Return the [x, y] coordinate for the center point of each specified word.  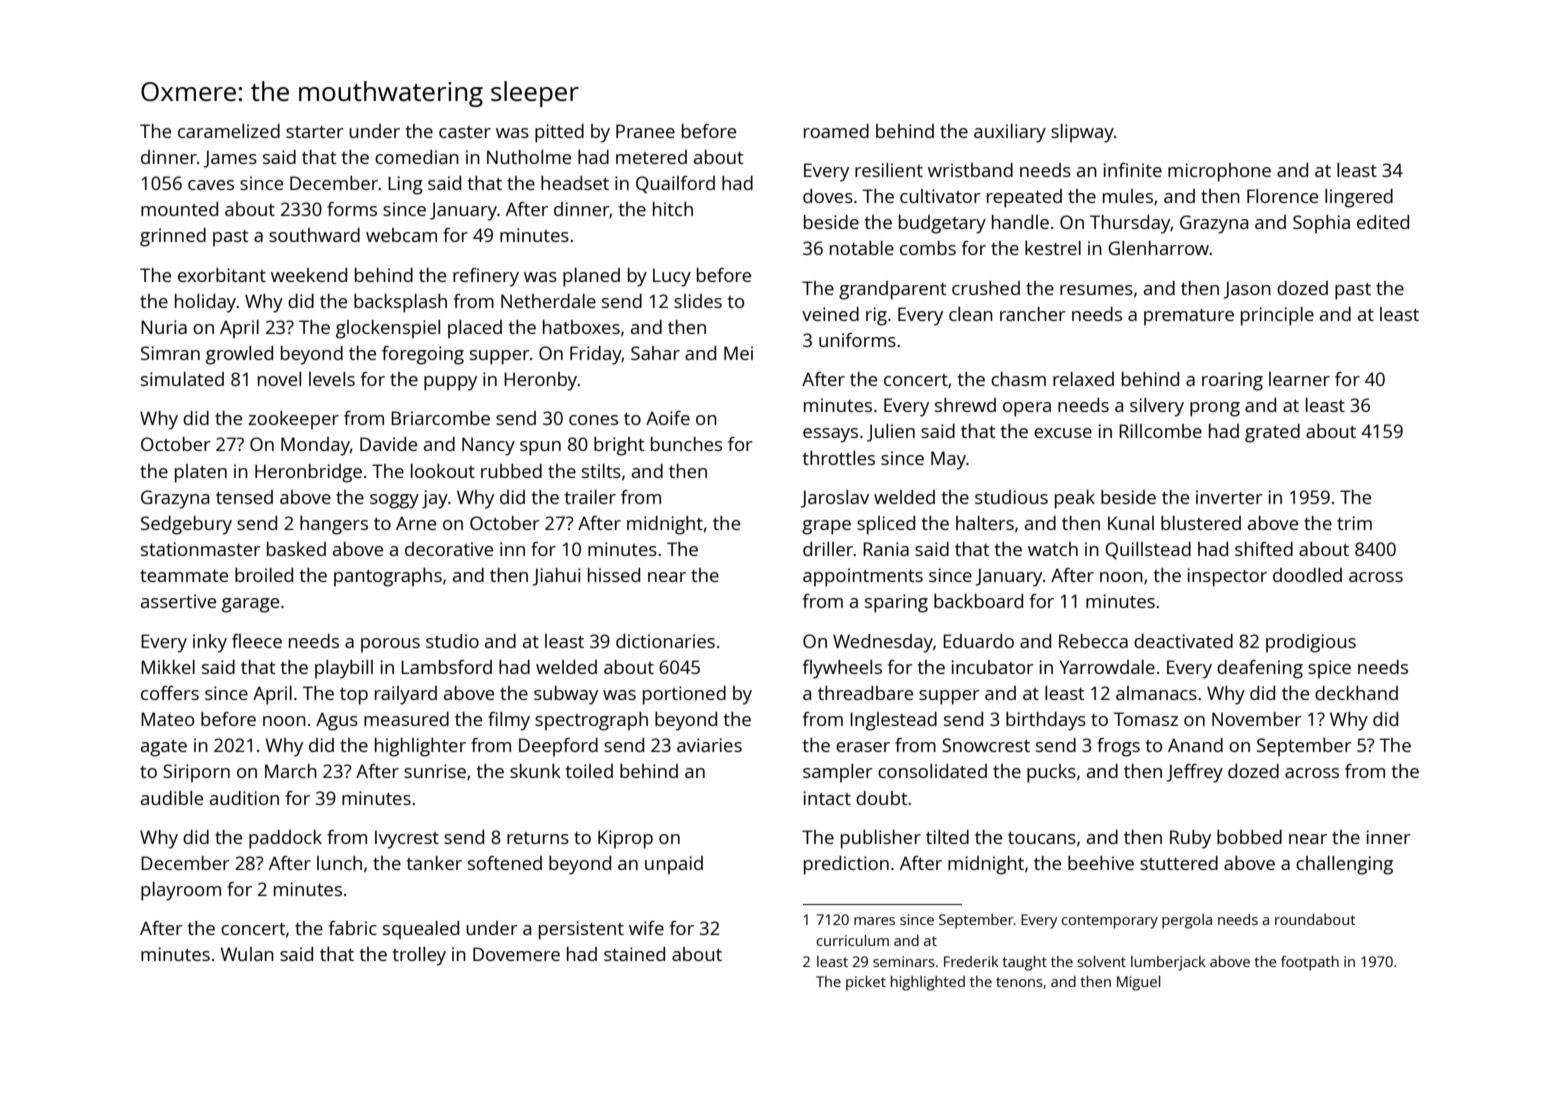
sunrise [435, 771]
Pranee [645, 131]
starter [315, 132]
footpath [1310, 963]
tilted [947, 837]
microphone [1219, 172]
